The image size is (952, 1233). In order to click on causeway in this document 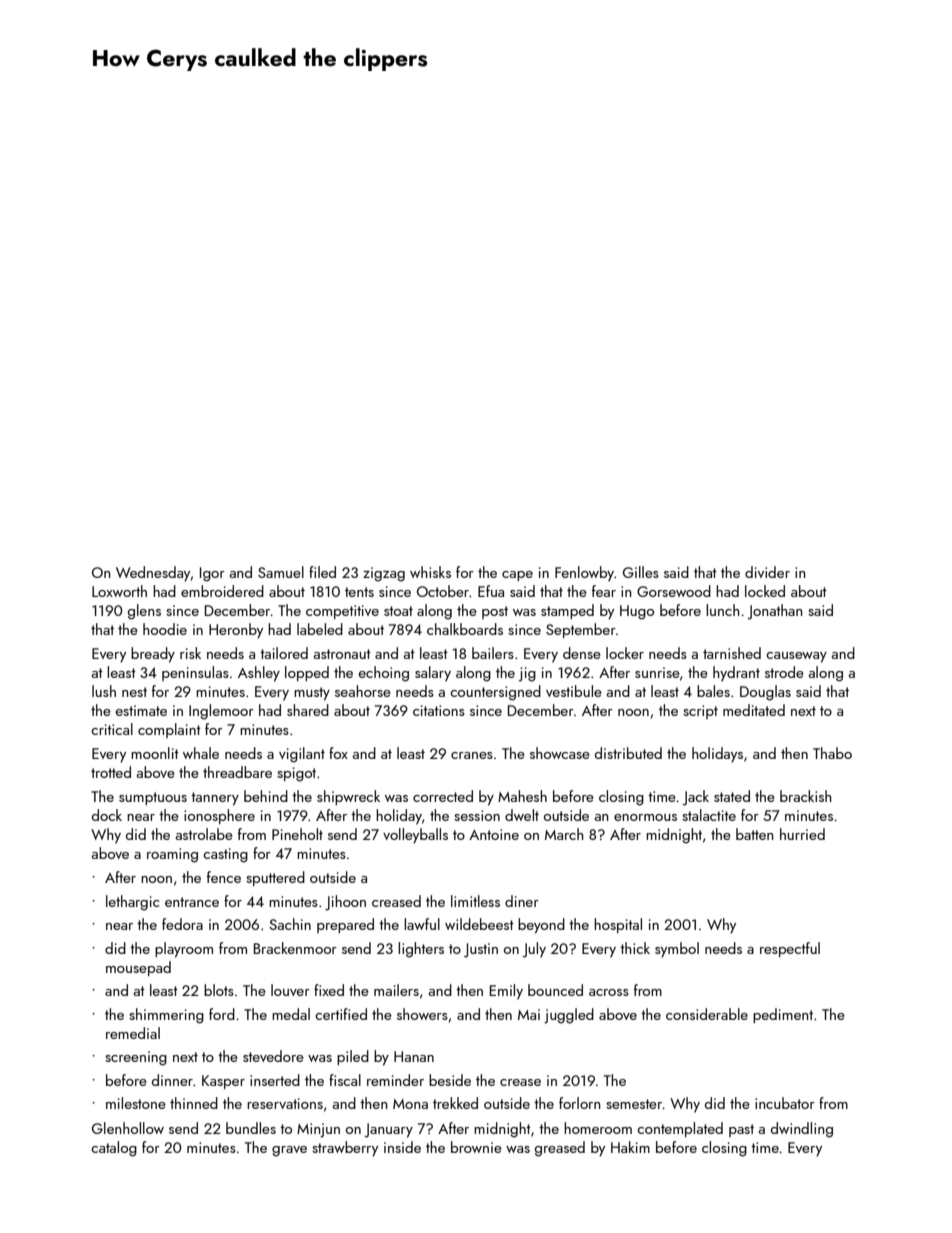, I will do `click(796, 657)`.
